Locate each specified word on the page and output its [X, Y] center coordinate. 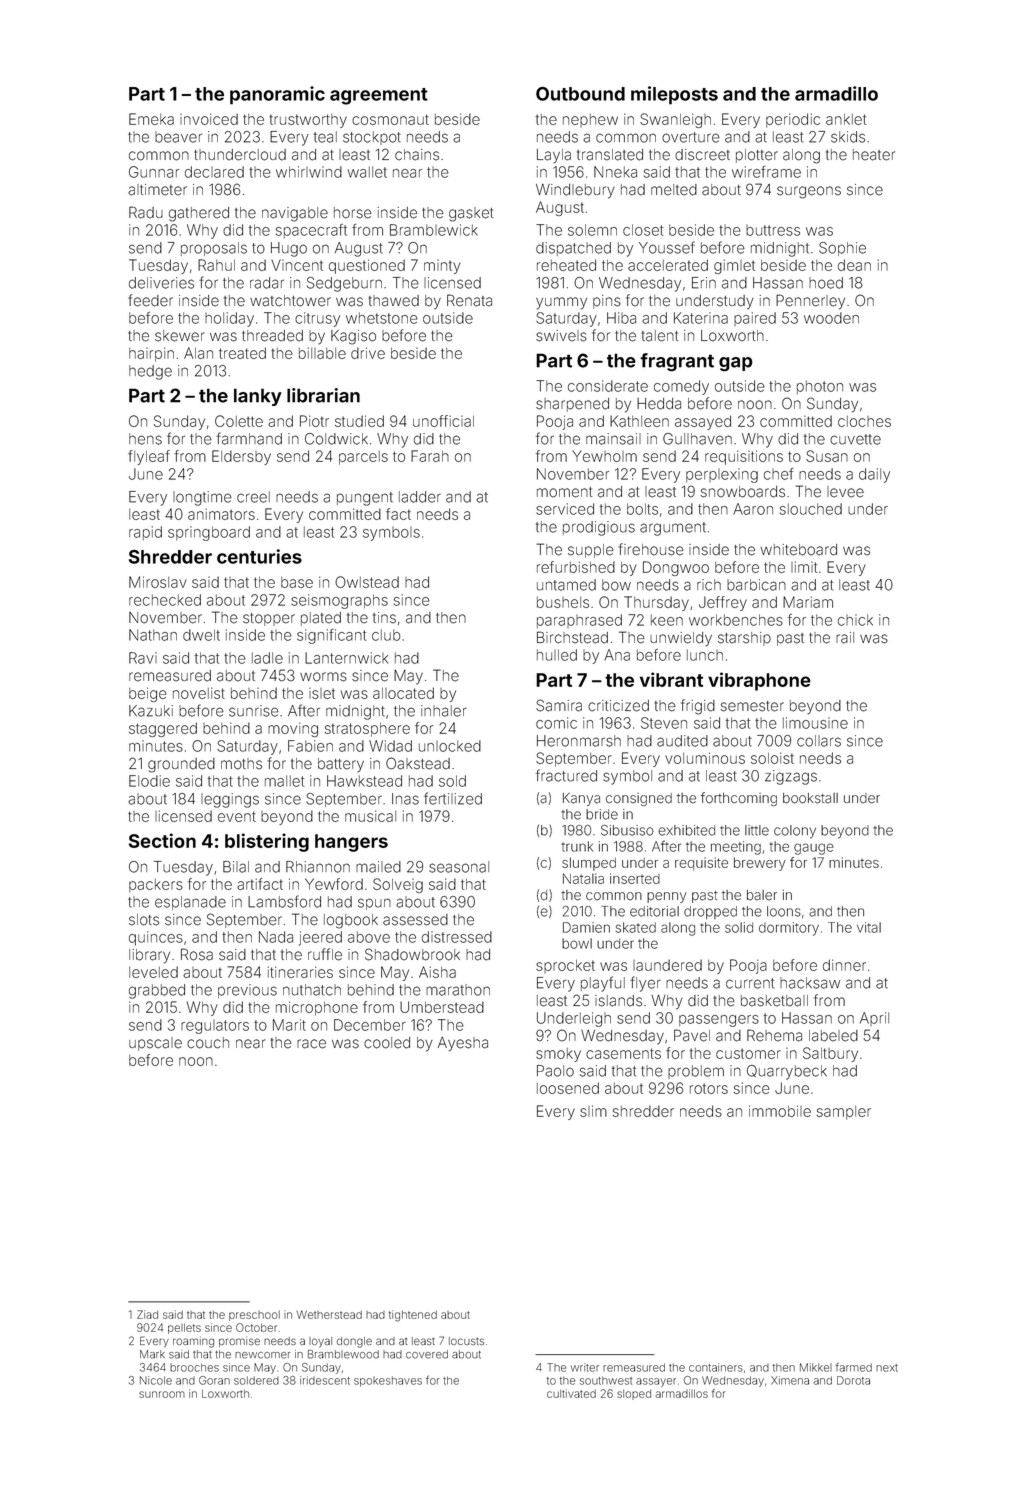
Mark [152, 1354]
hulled [557, 655]
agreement [379, 96]
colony [795, 832]
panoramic [277, 95]
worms [323, 677]
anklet [846, 119]
